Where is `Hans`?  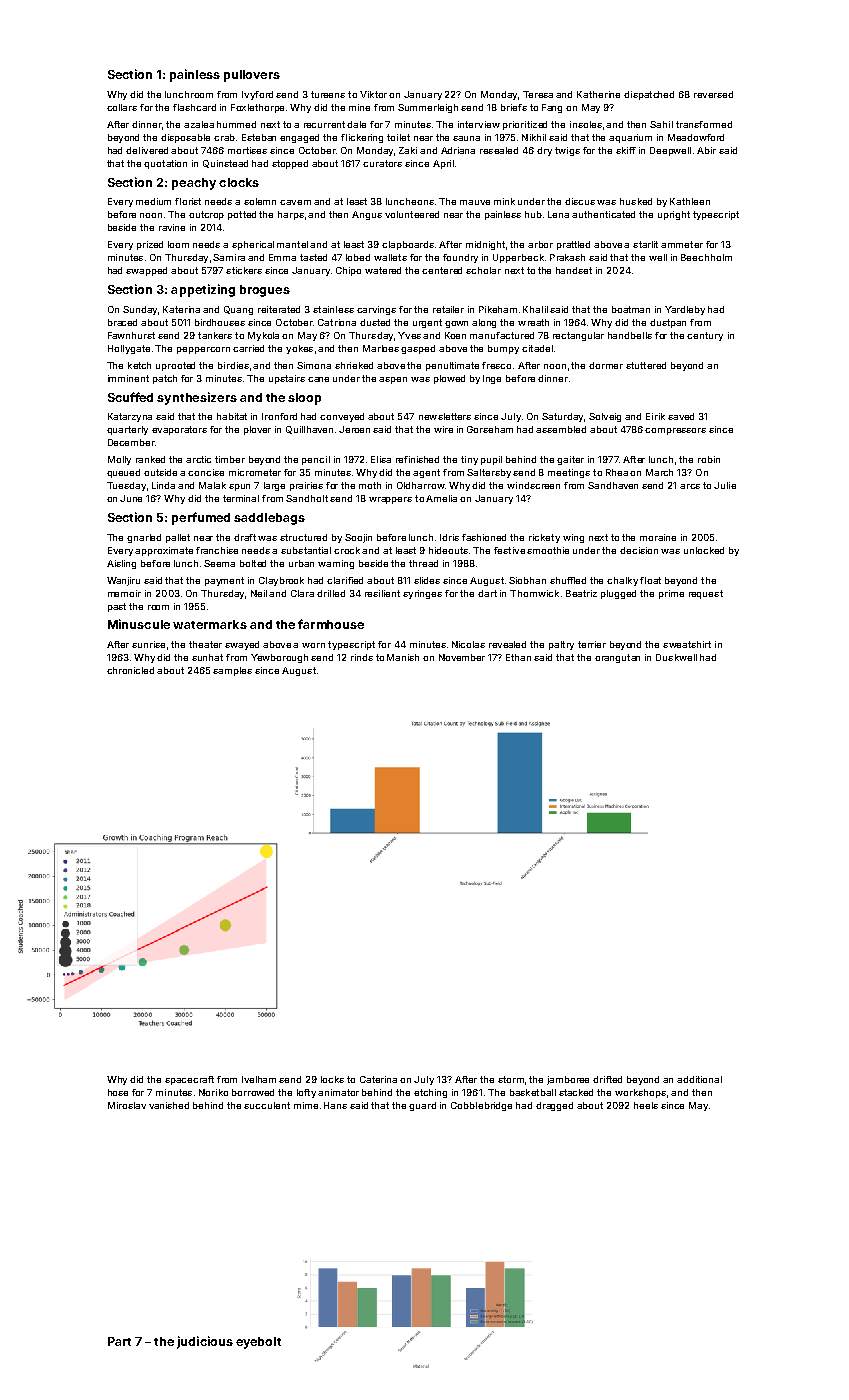
Hans is located at coordinates (335, 1105).
